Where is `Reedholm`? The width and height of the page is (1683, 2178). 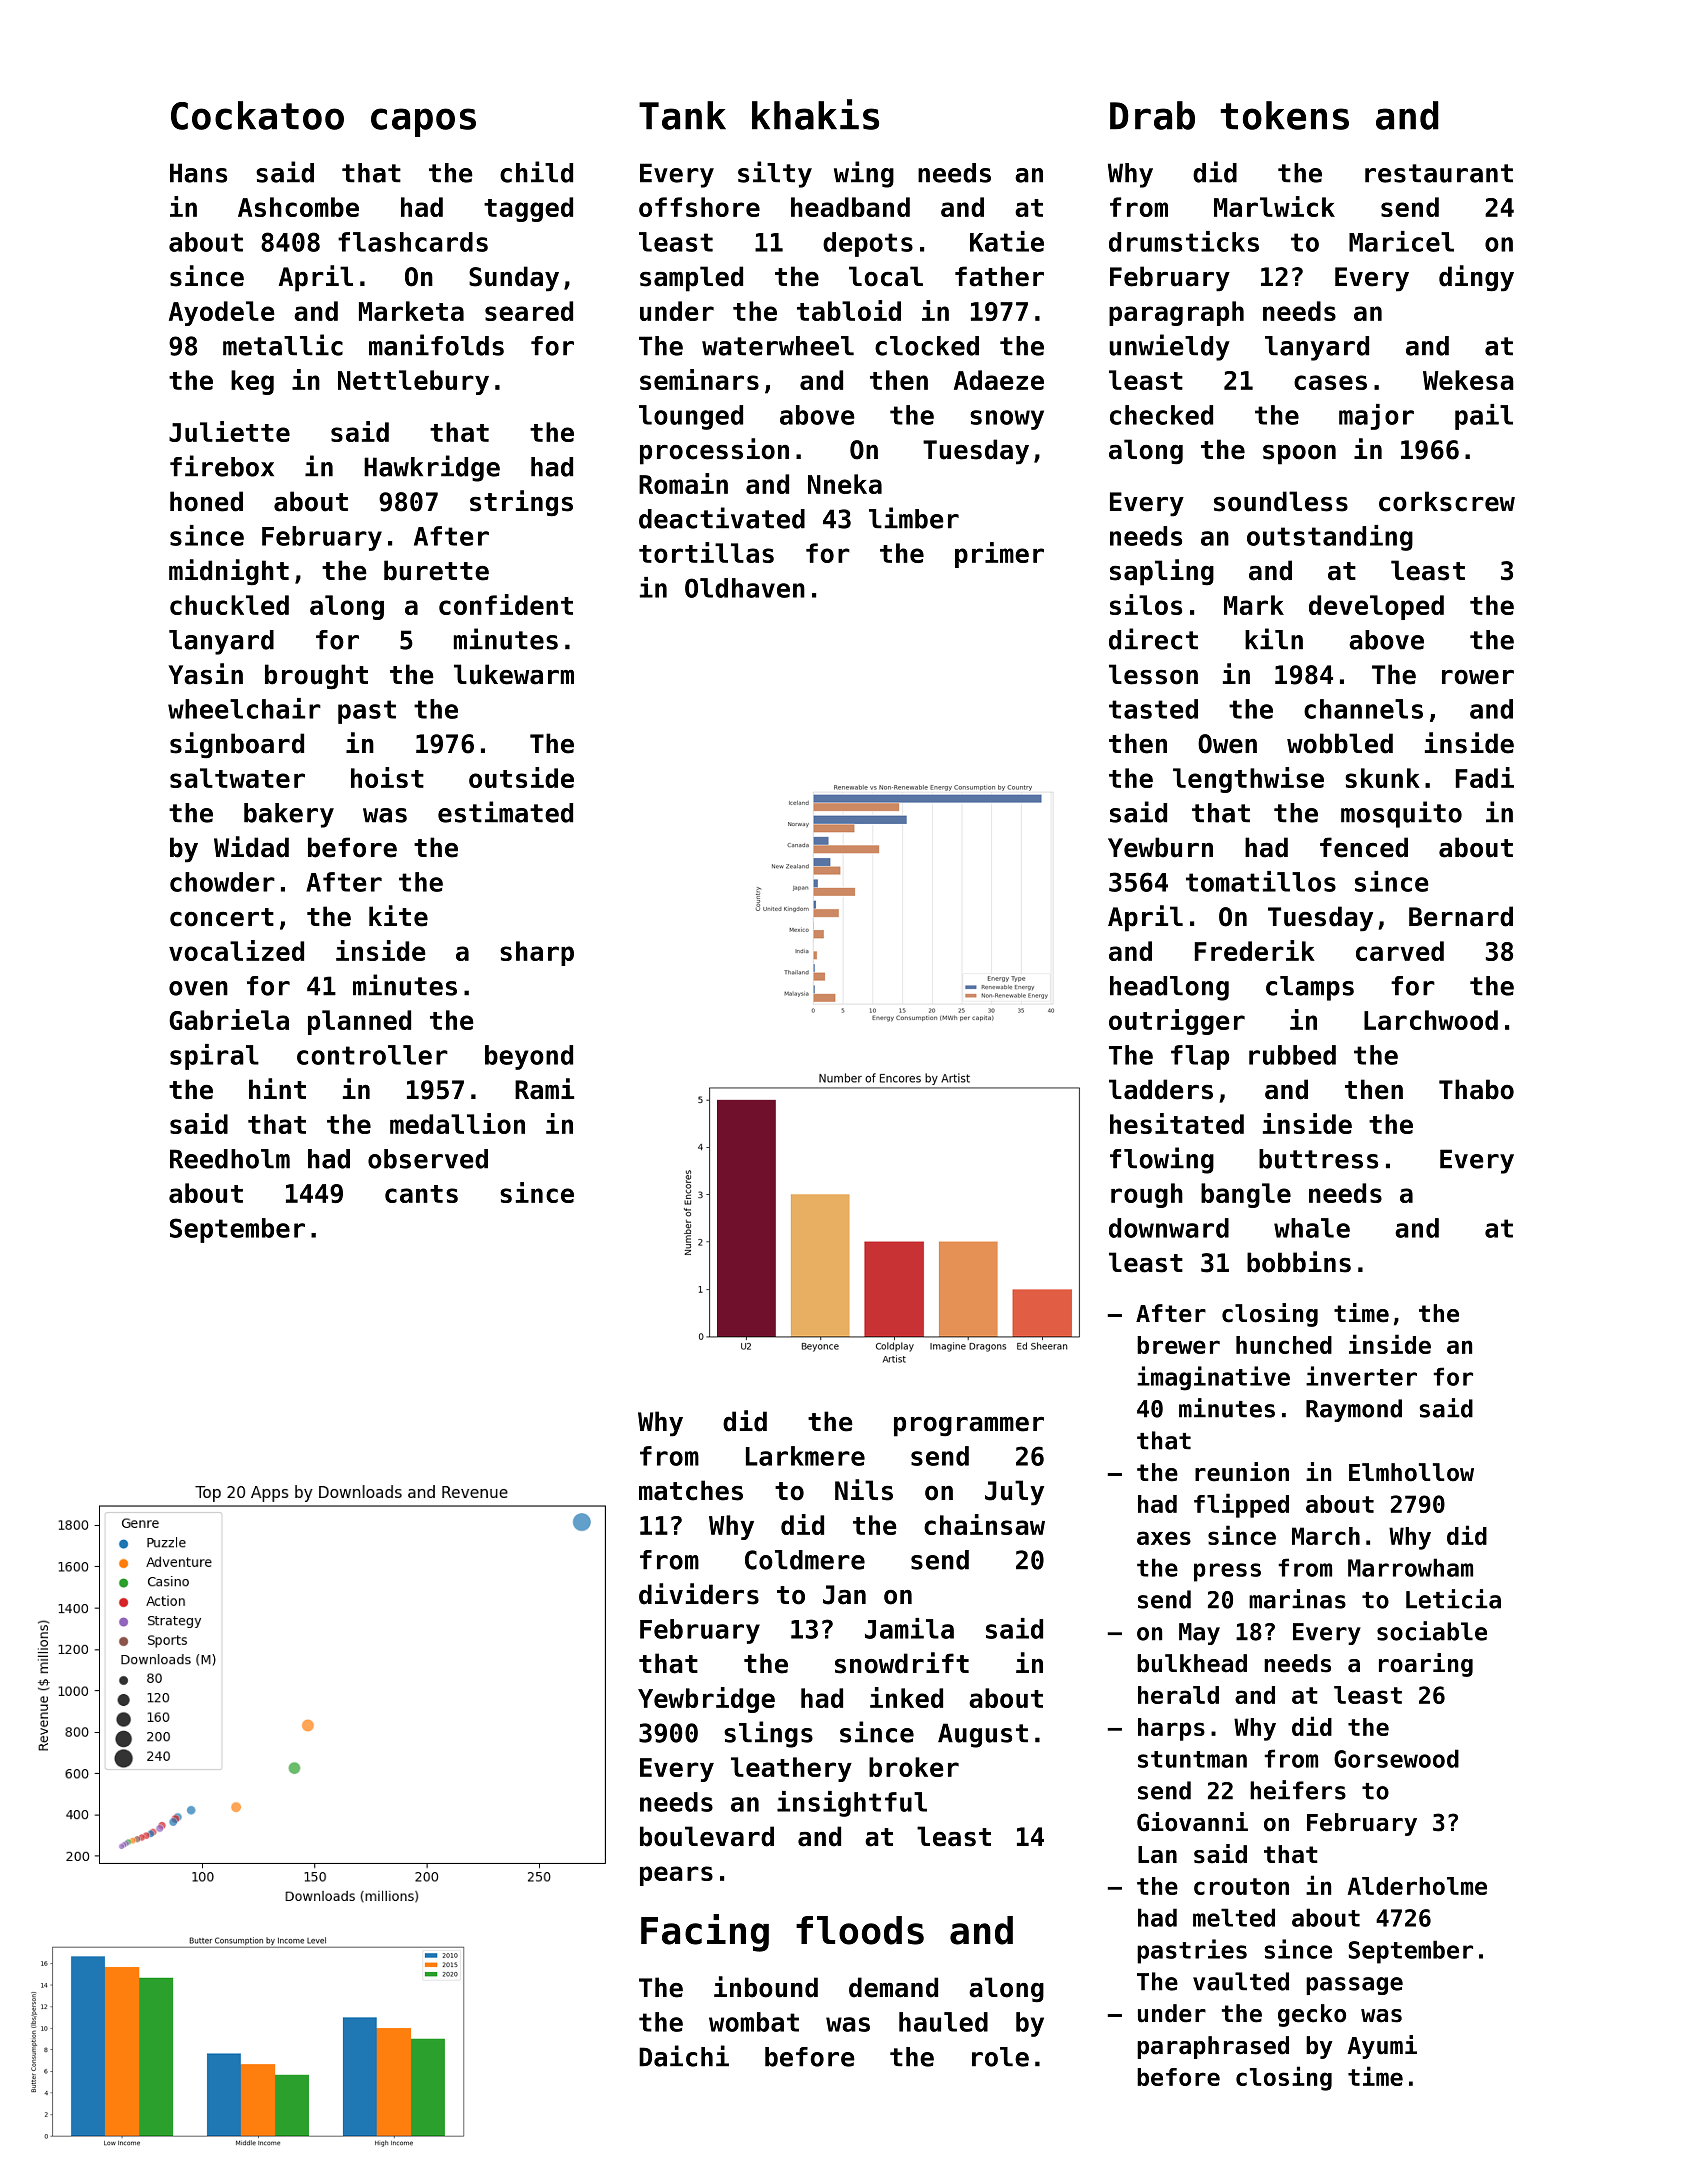 Reedholm is located at coordinates (230, 1159).
